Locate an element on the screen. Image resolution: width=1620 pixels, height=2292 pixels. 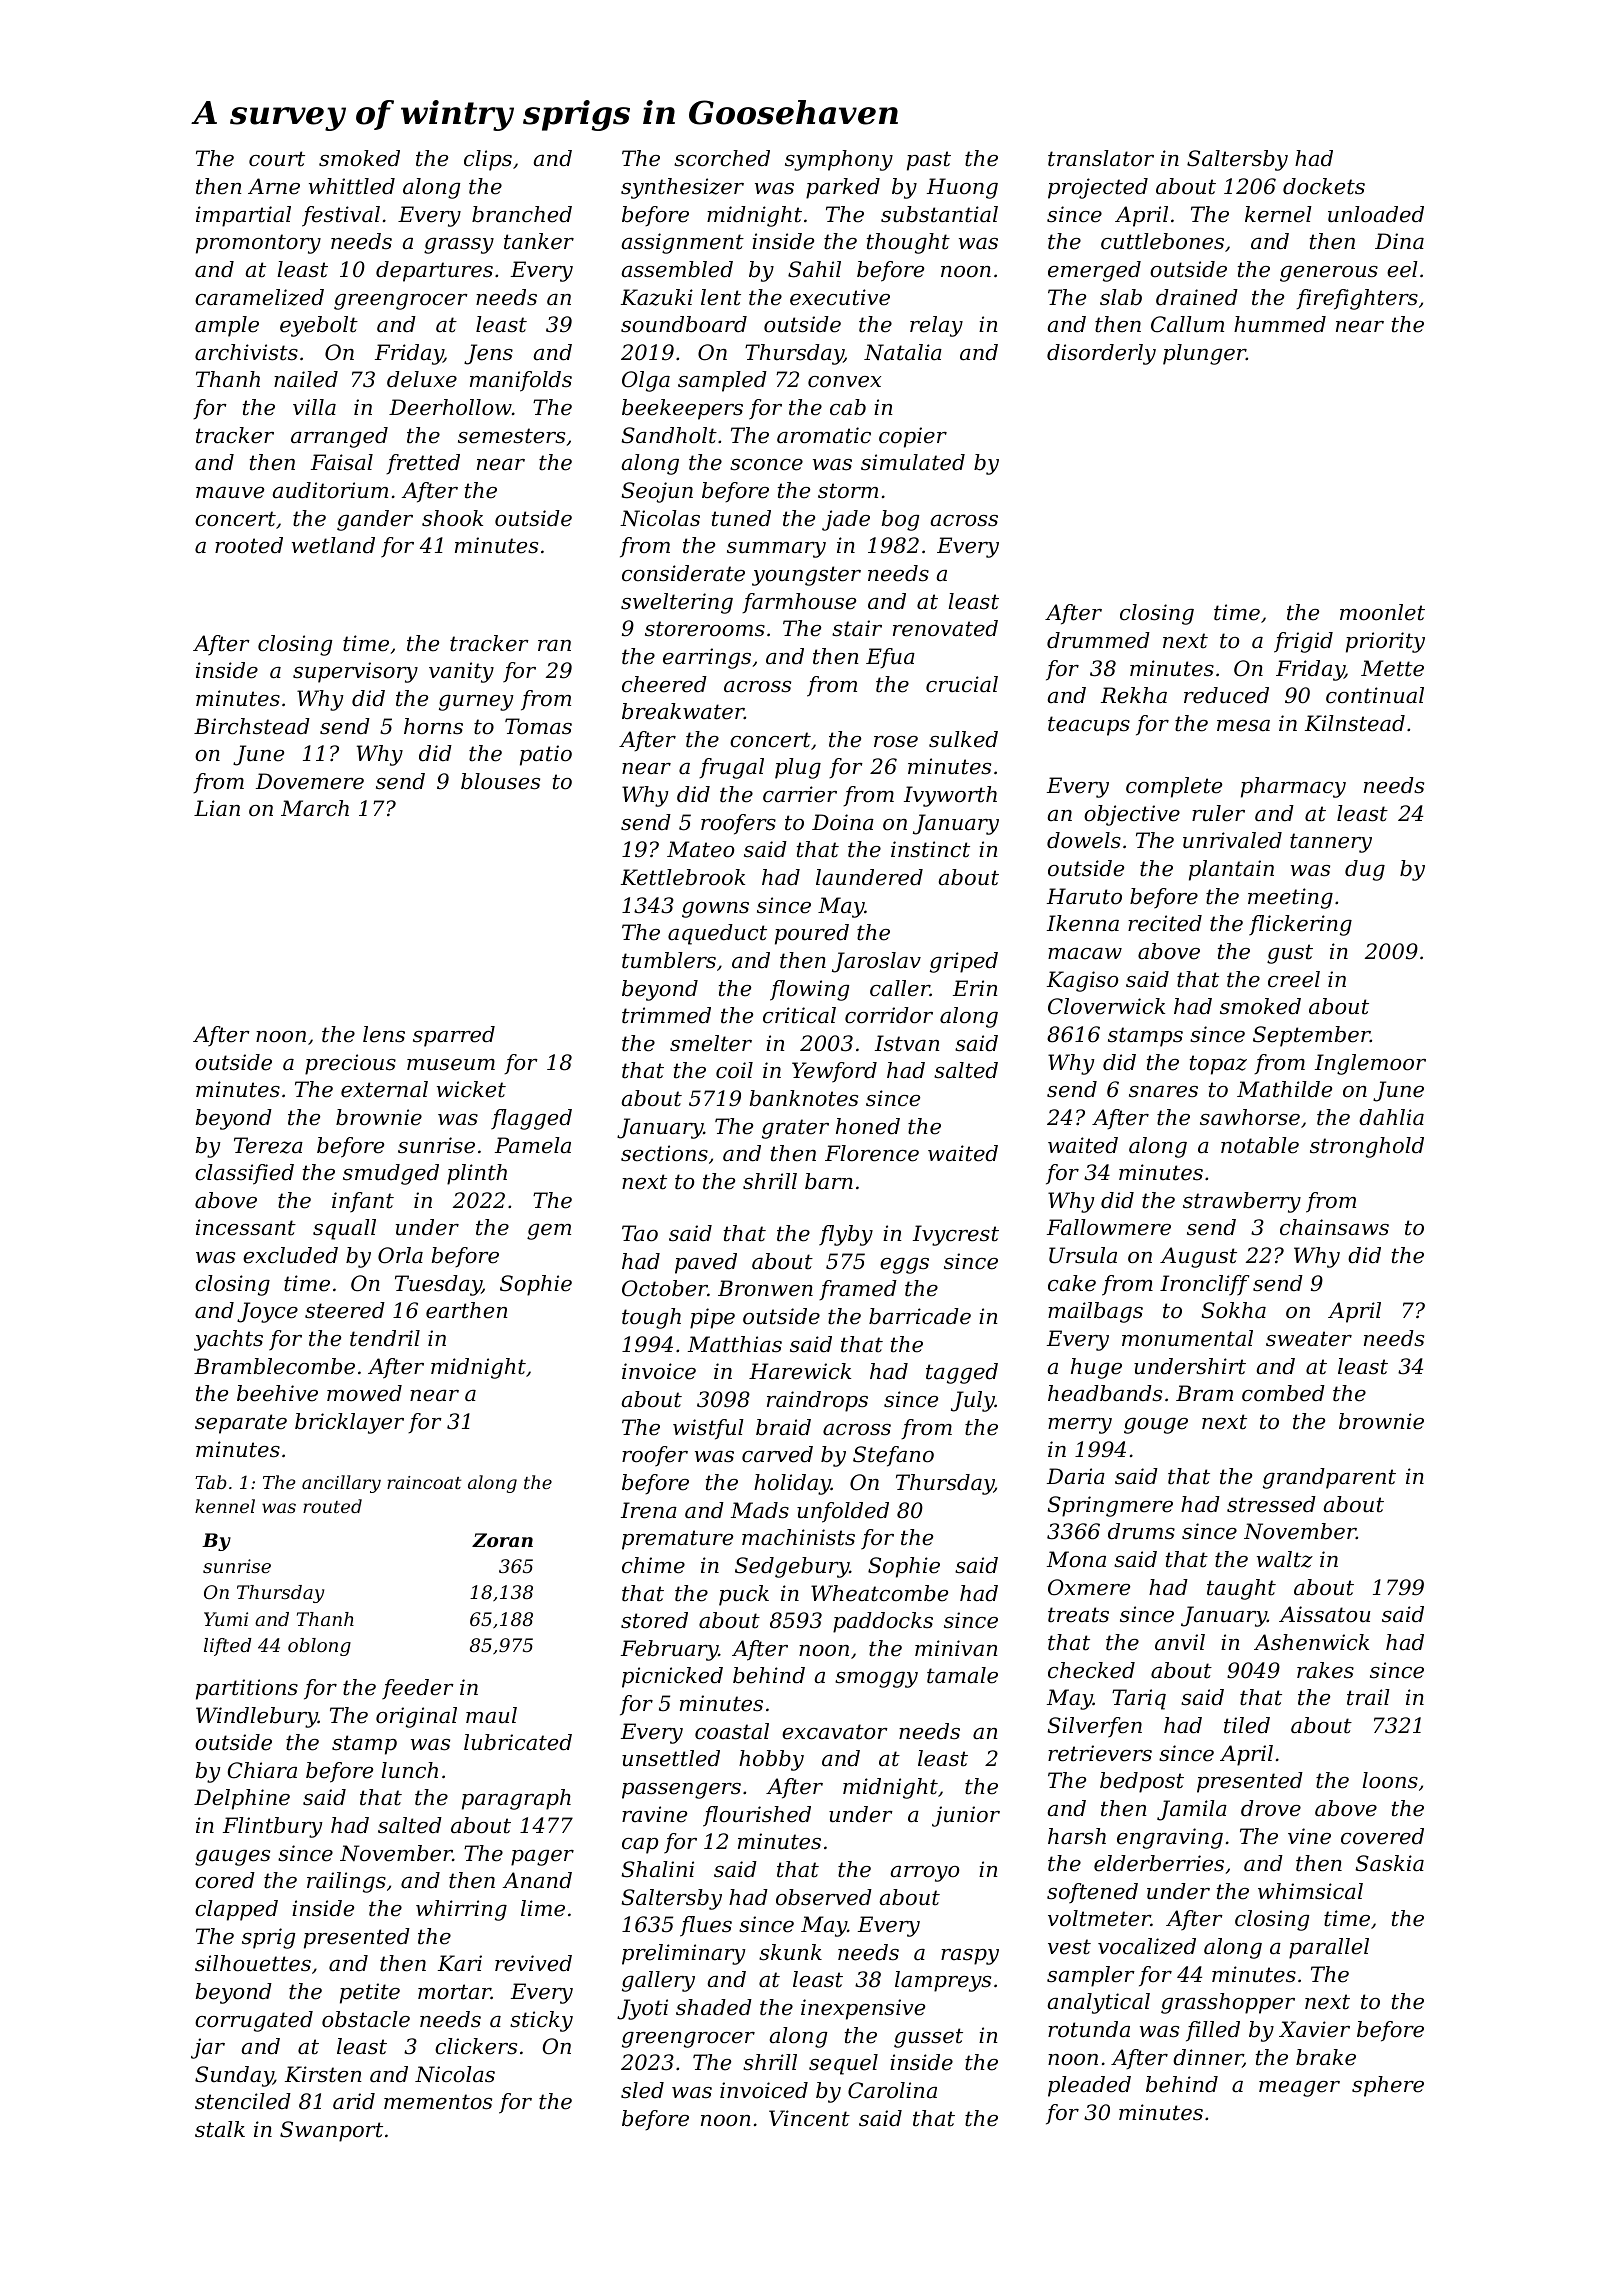
dockets is located at coordinates (1324, 186).
